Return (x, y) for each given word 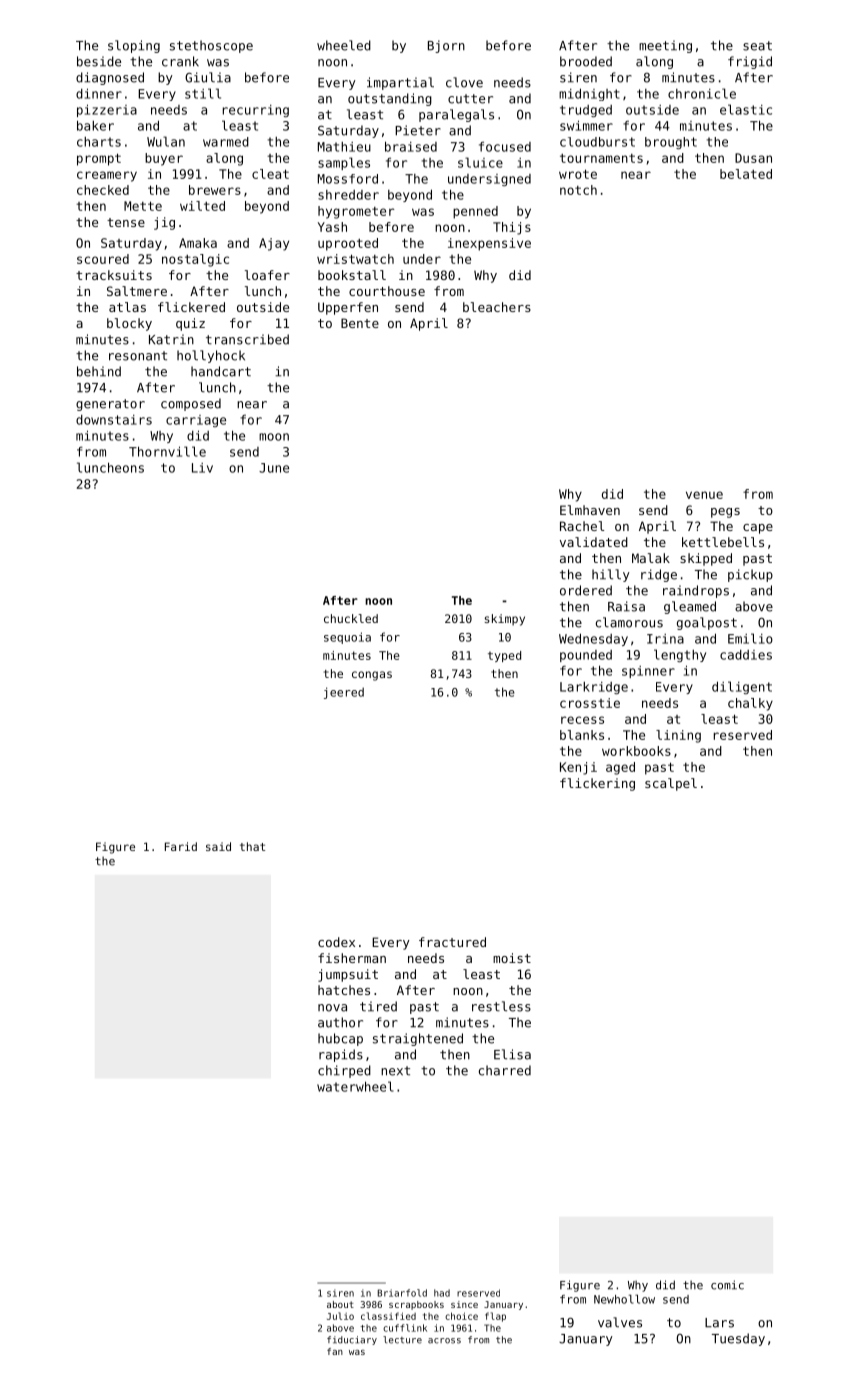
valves (620, 1322)
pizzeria (107, 110)
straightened (418, 1039)
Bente (360, 323)
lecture (402, 1340)
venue (704, 495)
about (340, 1304)
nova (332, 1008)
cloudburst (597, 142)
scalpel (671, 784)
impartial (400, 83)
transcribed (247, 339)
